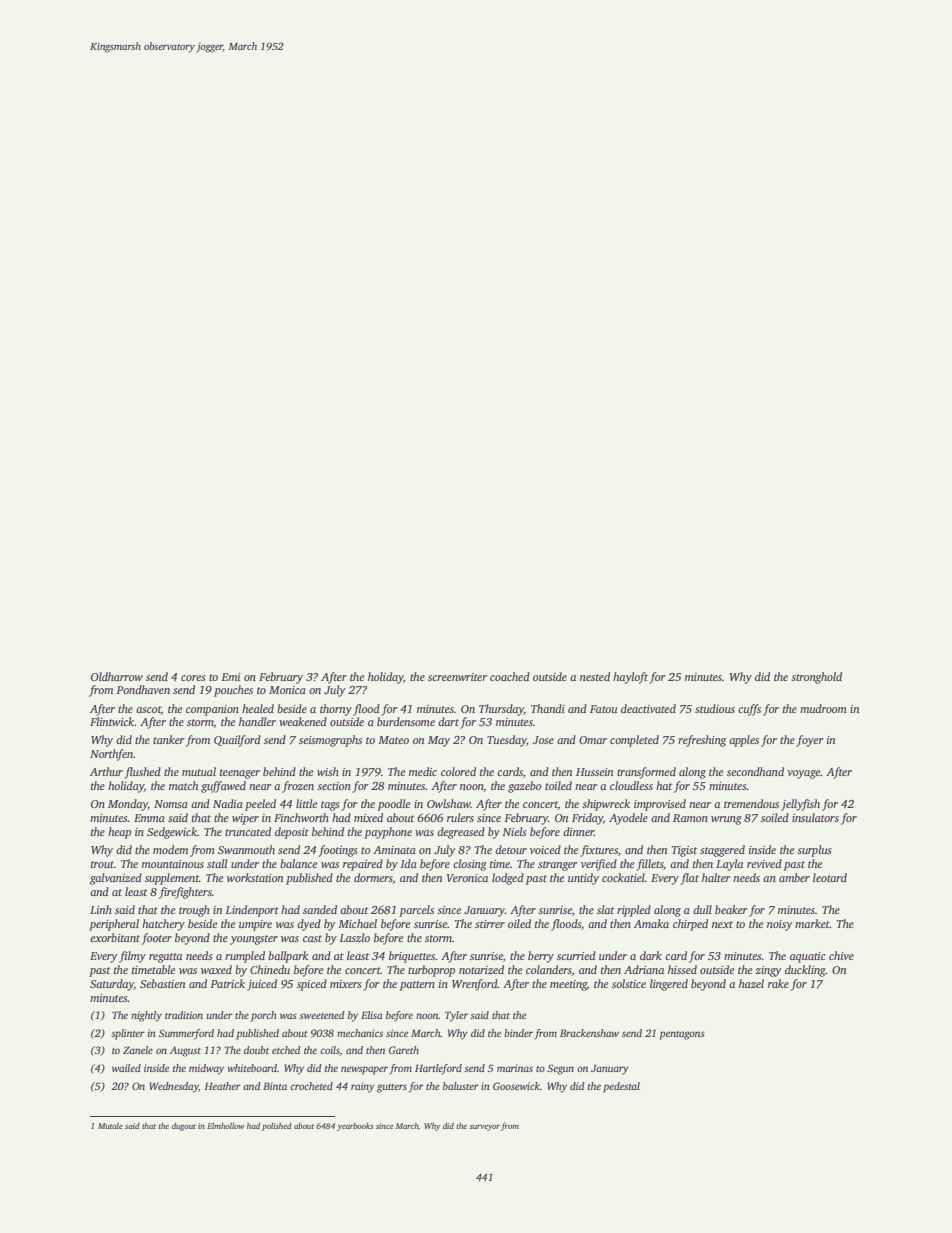  What do you see at coordinates (110, 1126) in the screenshot?
I see `Mutale` at bounding box center [110, 1126].
